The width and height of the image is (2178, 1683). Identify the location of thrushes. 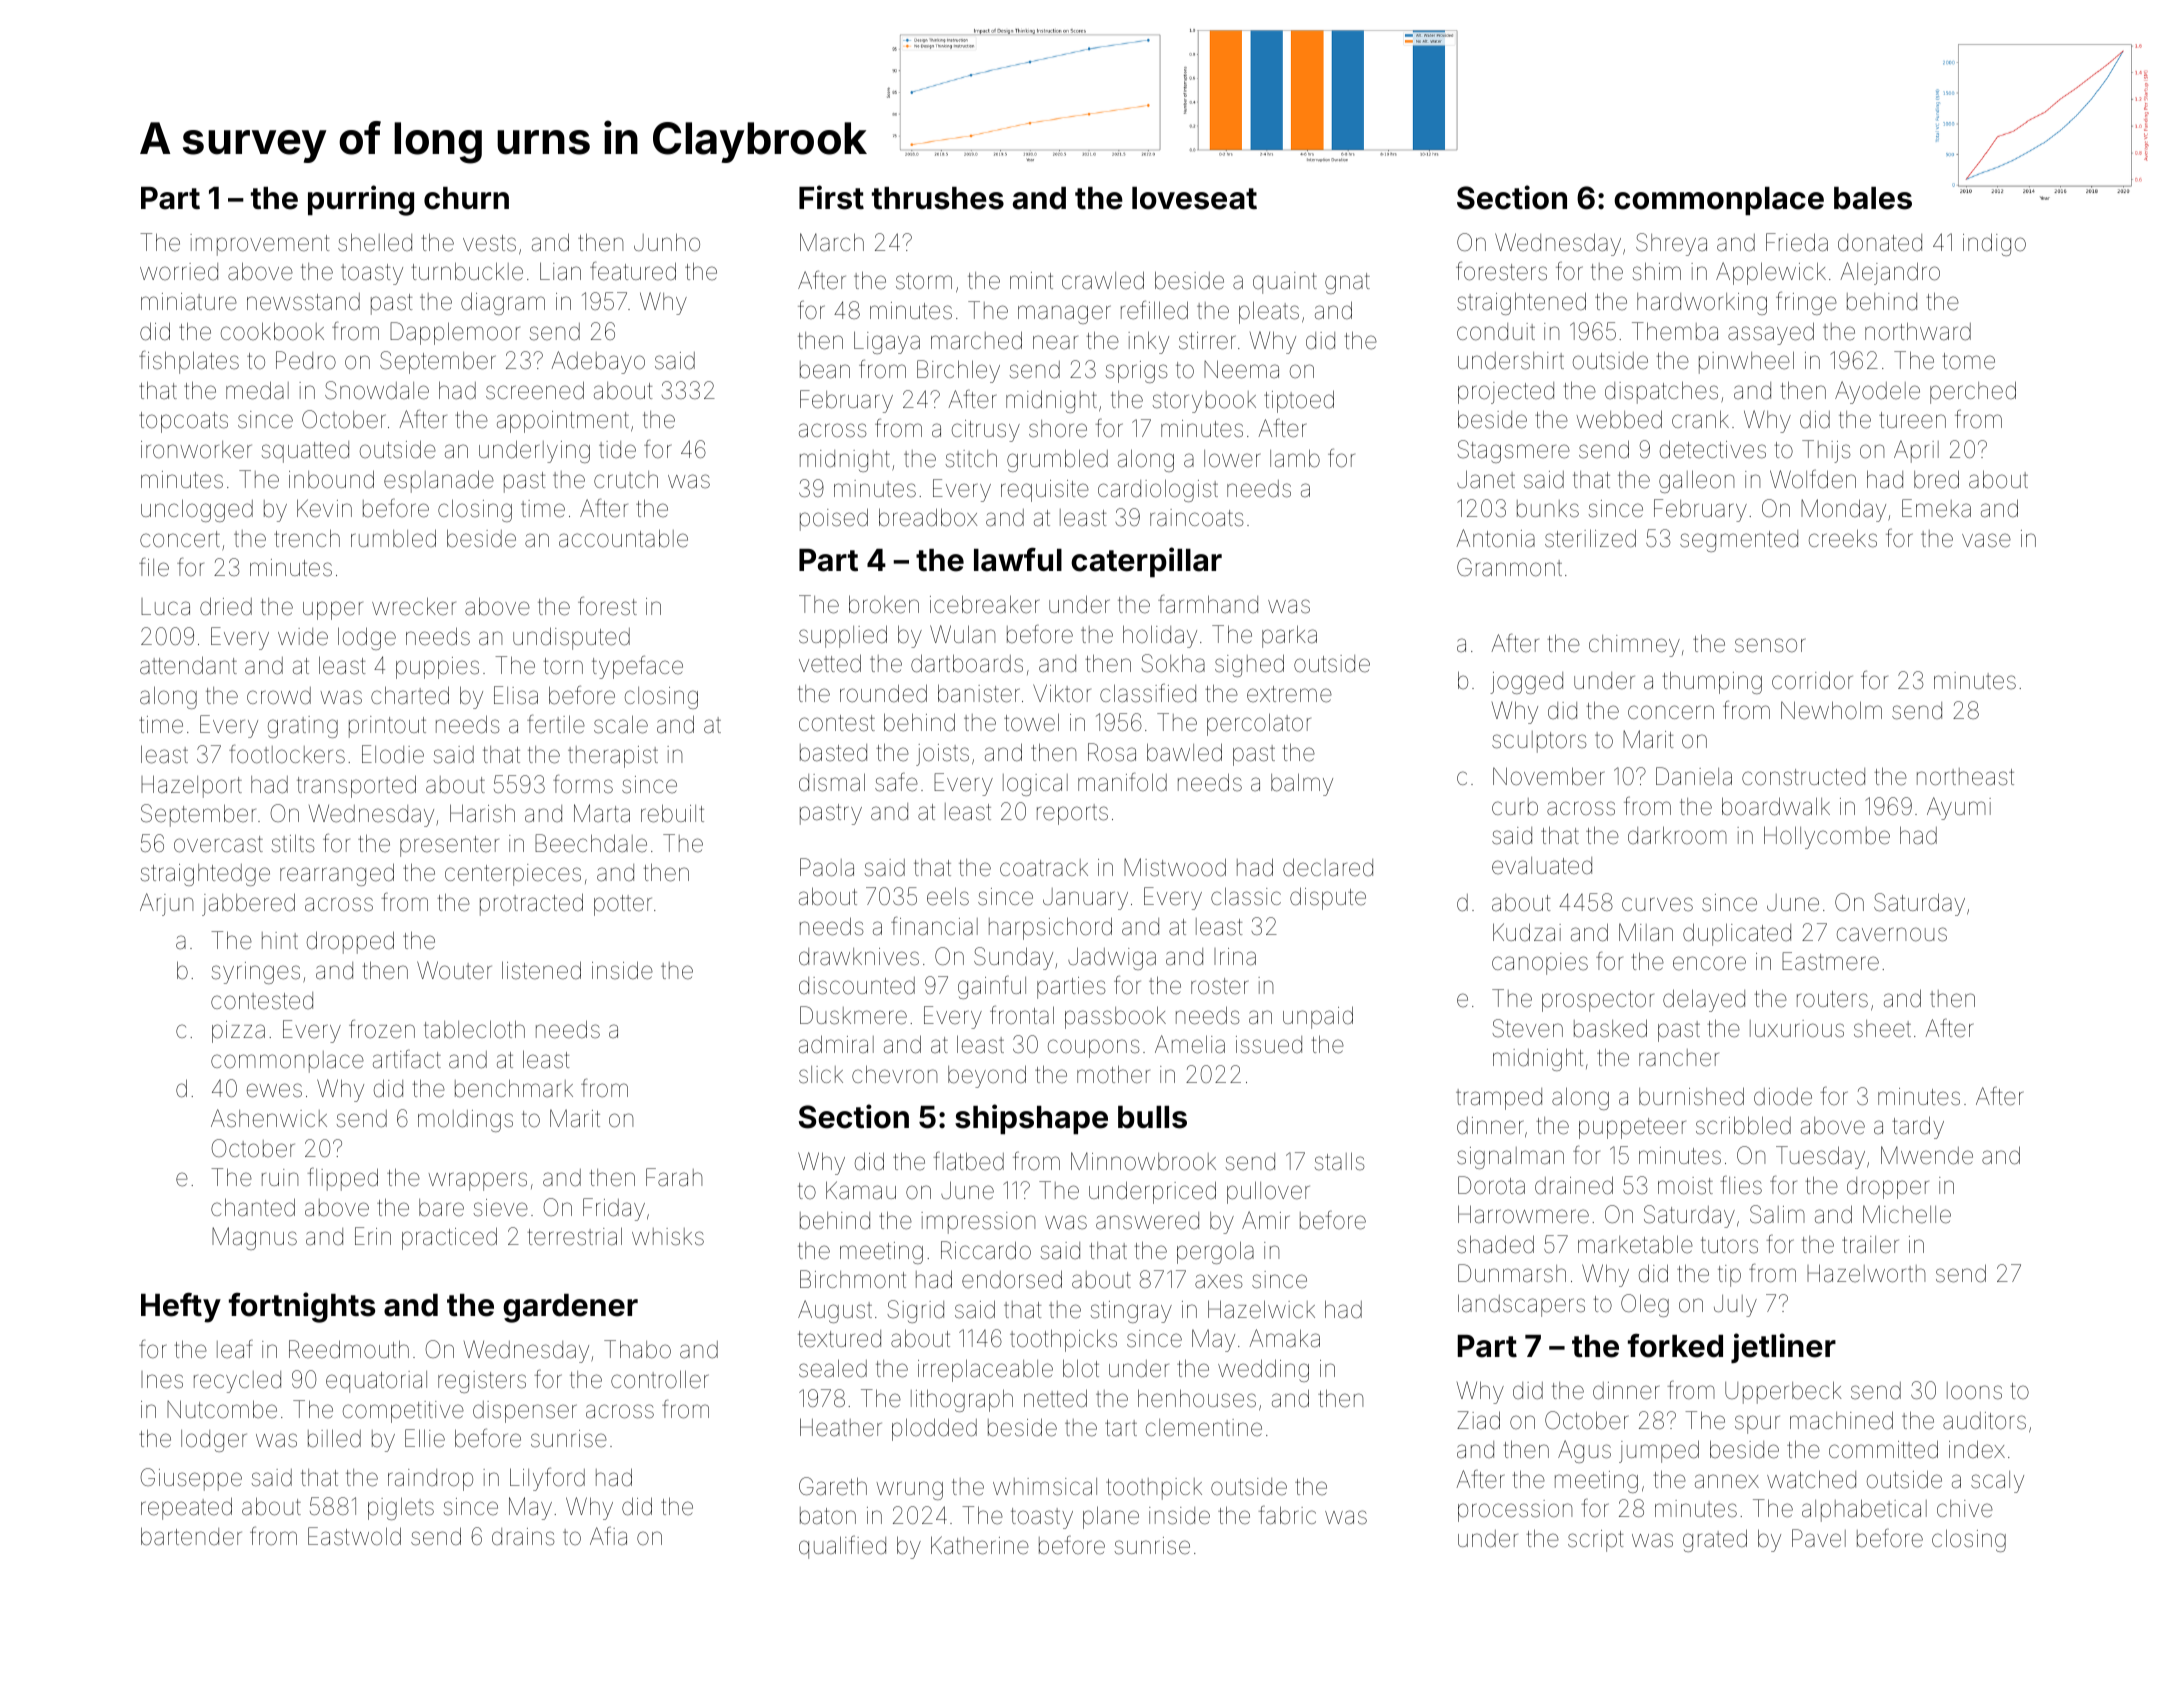
(938, 198).
